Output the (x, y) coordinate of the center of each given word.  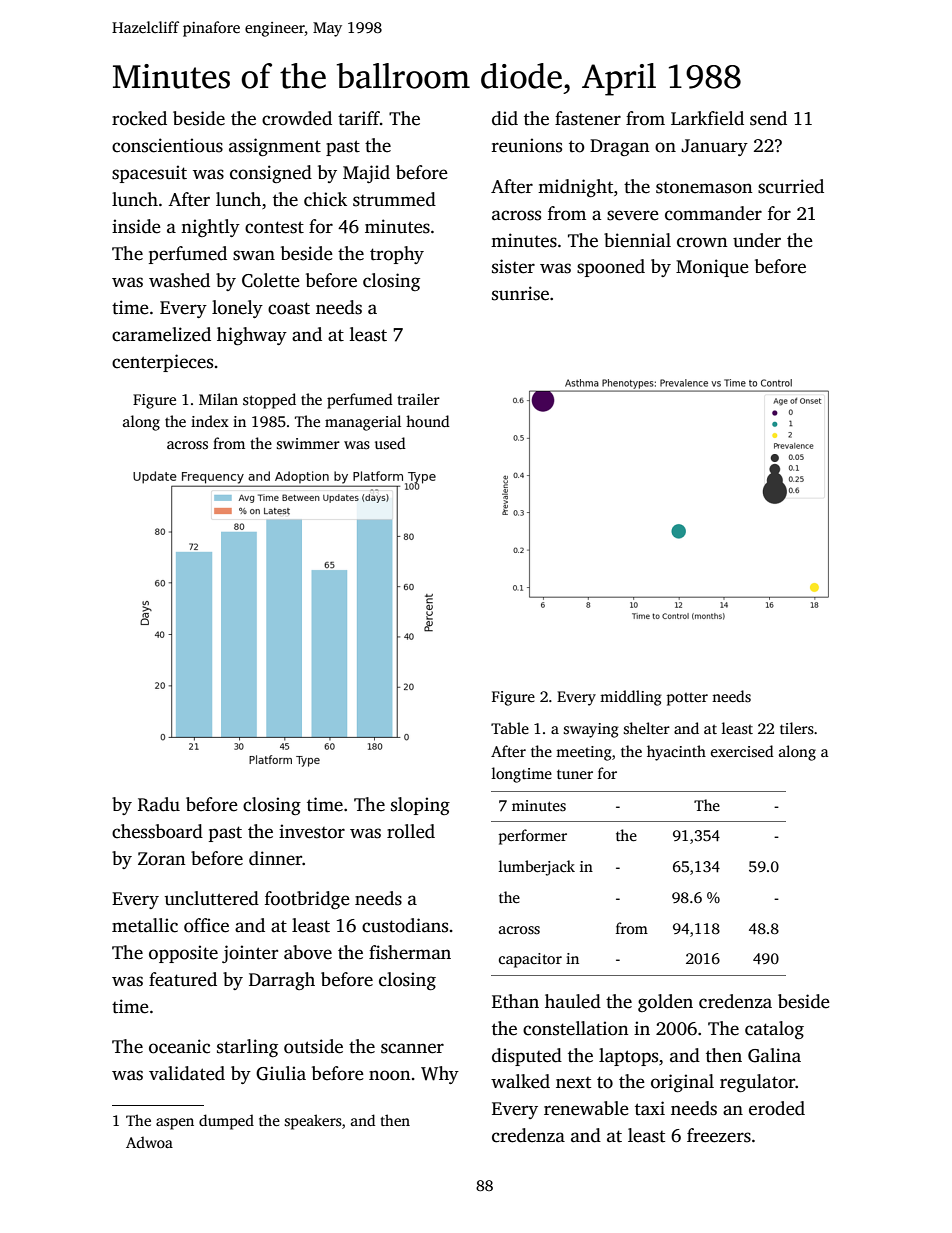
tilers (797, 728)
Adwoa (149, 1142)
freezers (719, 1135)
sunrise (520, 293)
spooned (611, 268)
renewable (586, 1108)
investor (312, 831)
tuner (575, 774)
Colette (271, 280)
